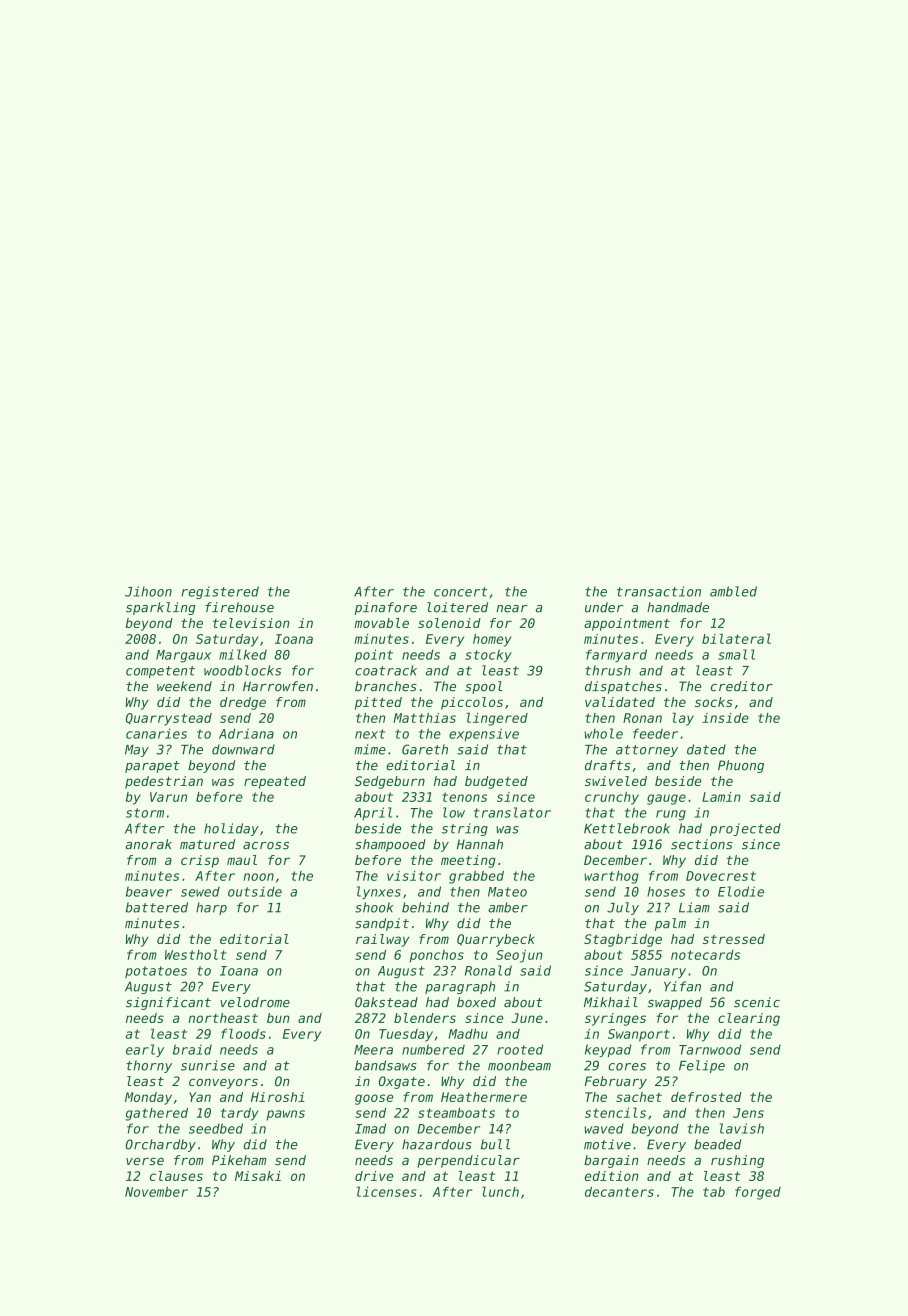  What do you see at coordinates (168, 797) in the image?
I see `Varun` at bounding box center [168, 797].
